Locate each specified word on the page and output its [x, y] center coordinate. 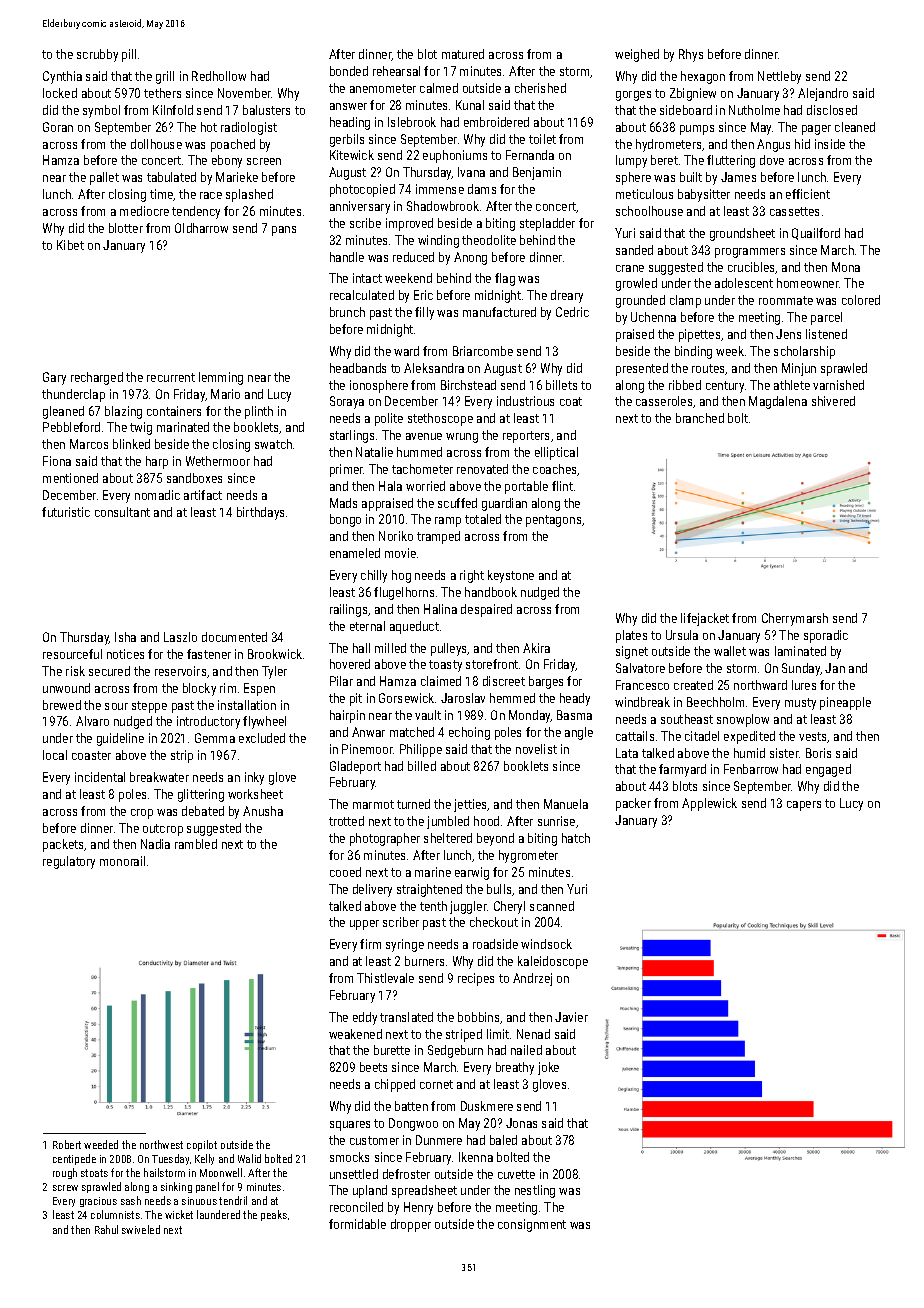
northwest [161, 1144]
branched [700, 418]
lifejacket [705, 619]
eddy [365, 1018]
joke [548, 1068]
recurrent [171, 377]
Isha [125, 637]
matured [463, 54]
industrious [525, 401]
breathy [515, 1068]
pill [129, 55]
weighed [637, 55]
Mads [343, 503]
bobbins [478, 1017]
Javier [571, 1017]
